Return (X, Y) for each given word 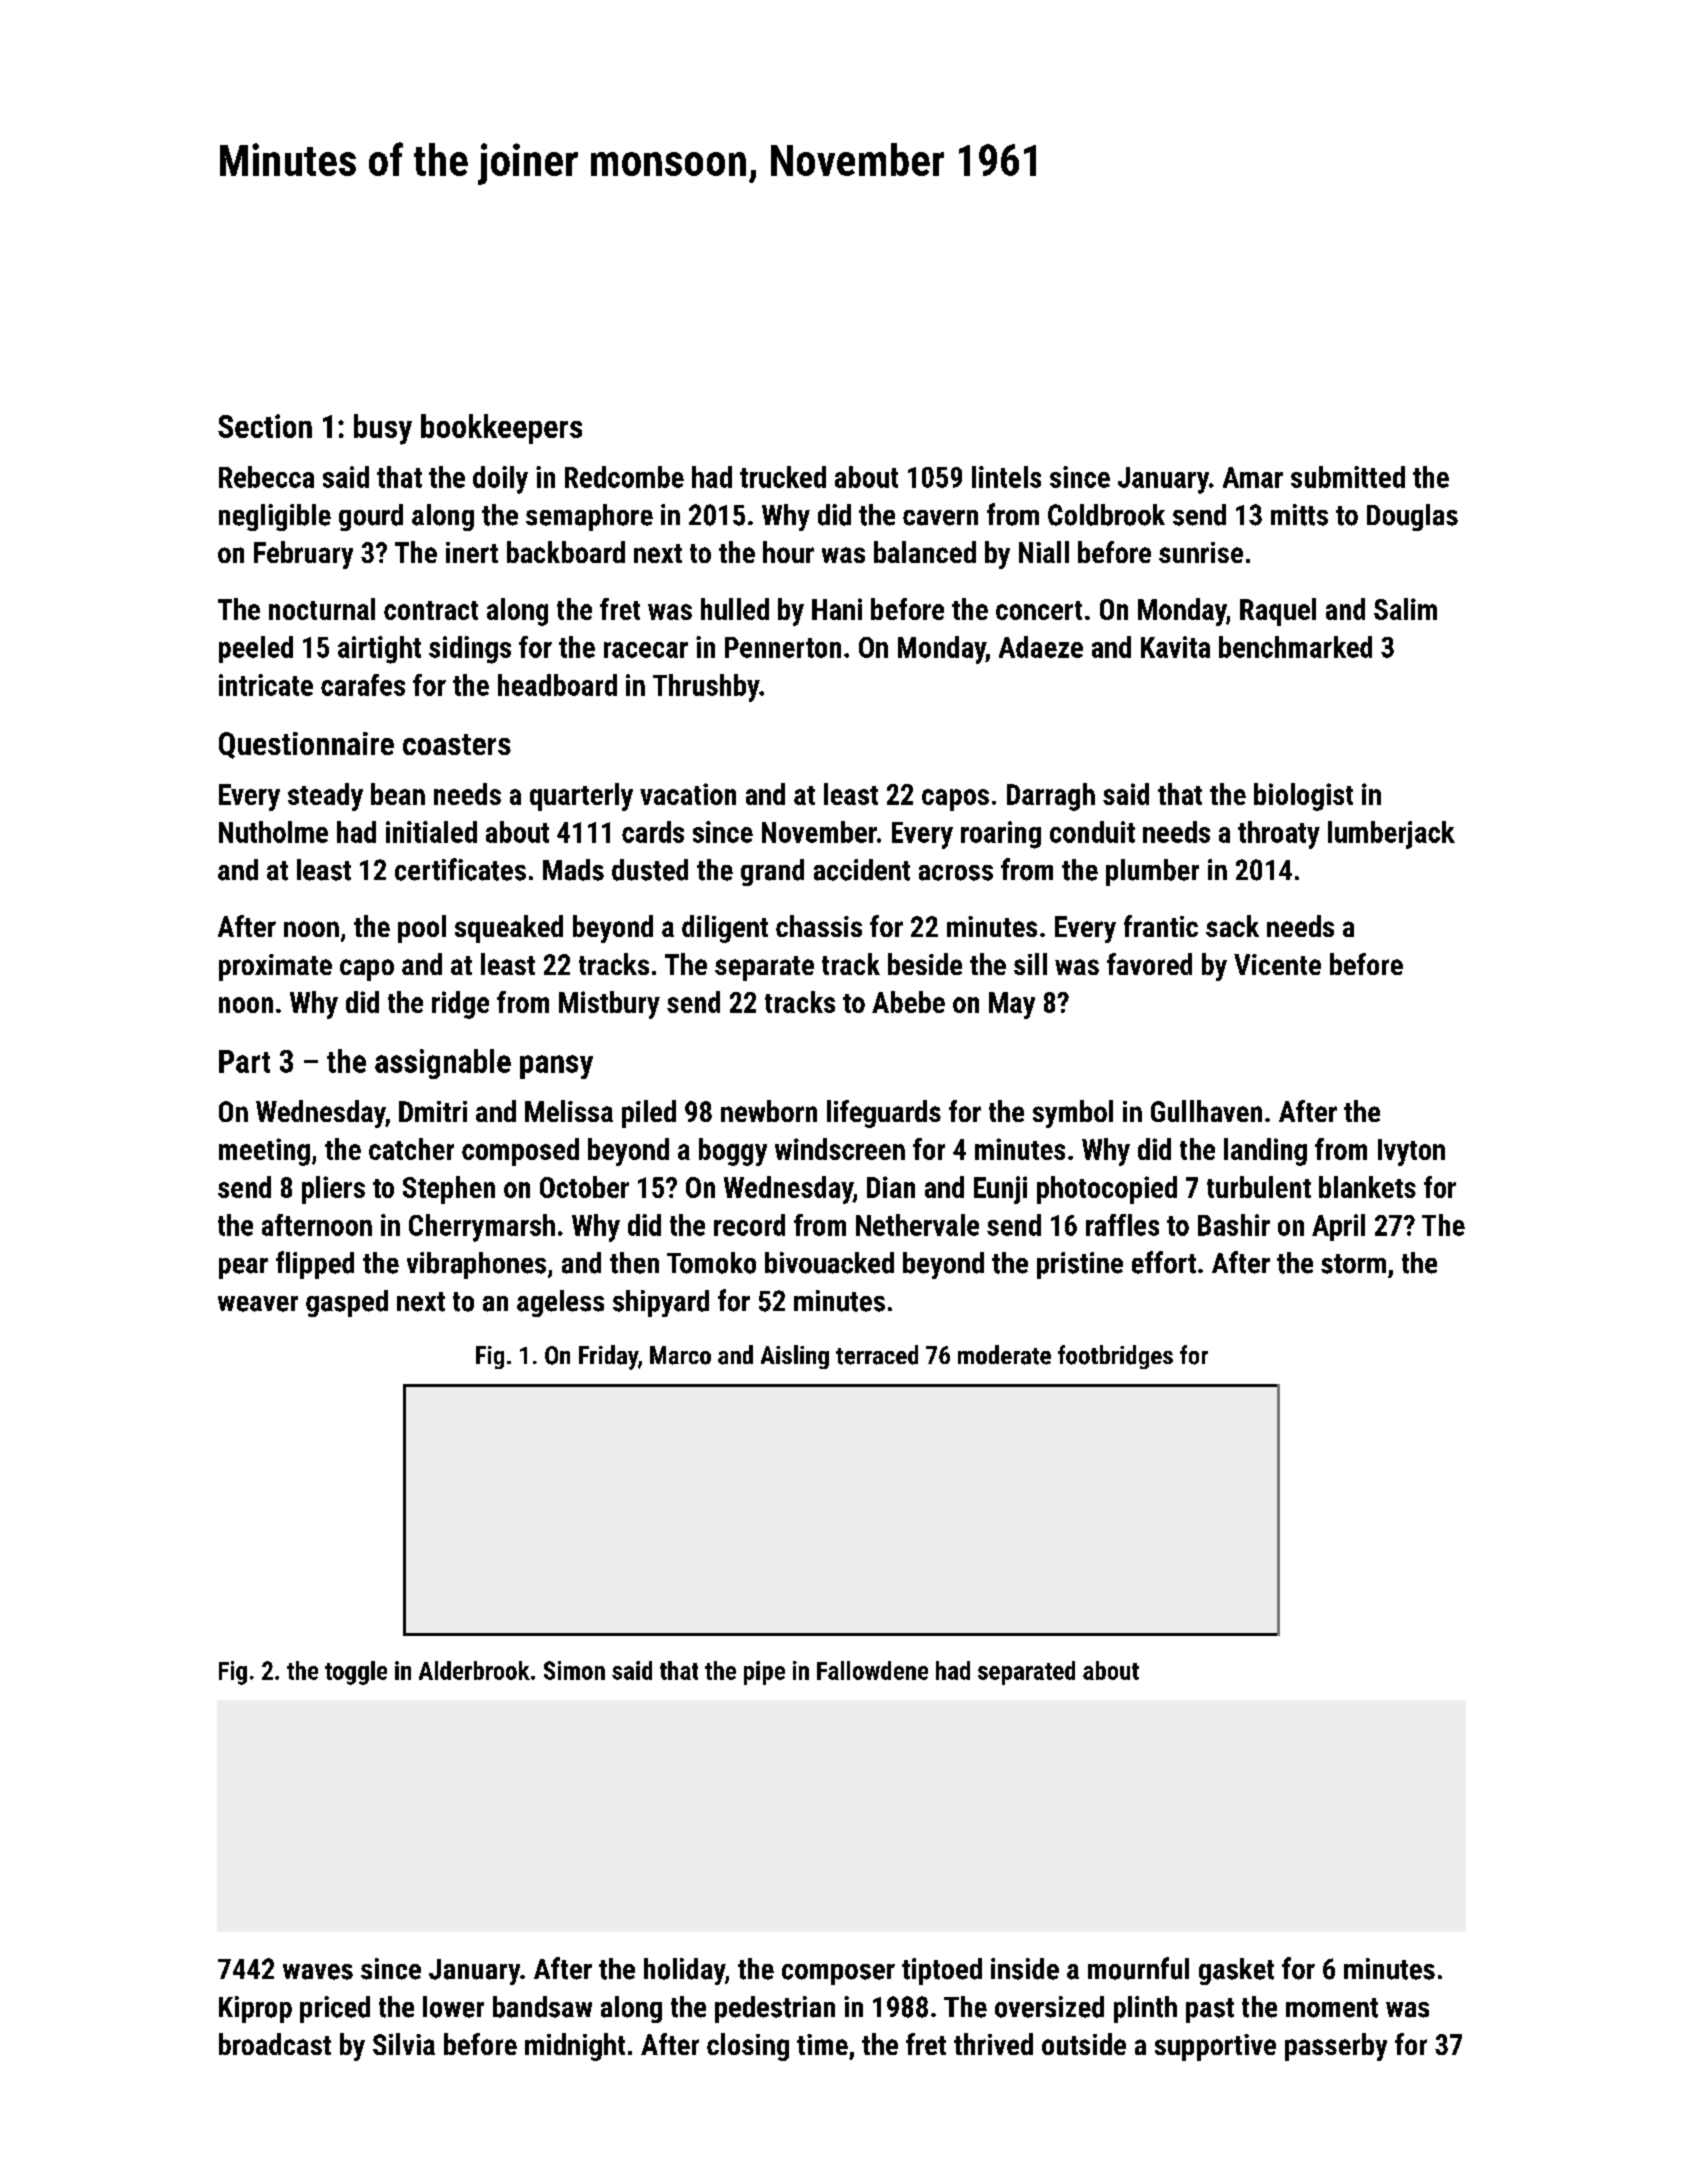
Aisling (795, 1357)
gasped (347, 1303)
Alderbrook (474, 1670)
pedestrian (775, 2009)
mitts (1299, 515)
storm (1353, 1264)
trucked (783, 477)
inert (472, 552)
